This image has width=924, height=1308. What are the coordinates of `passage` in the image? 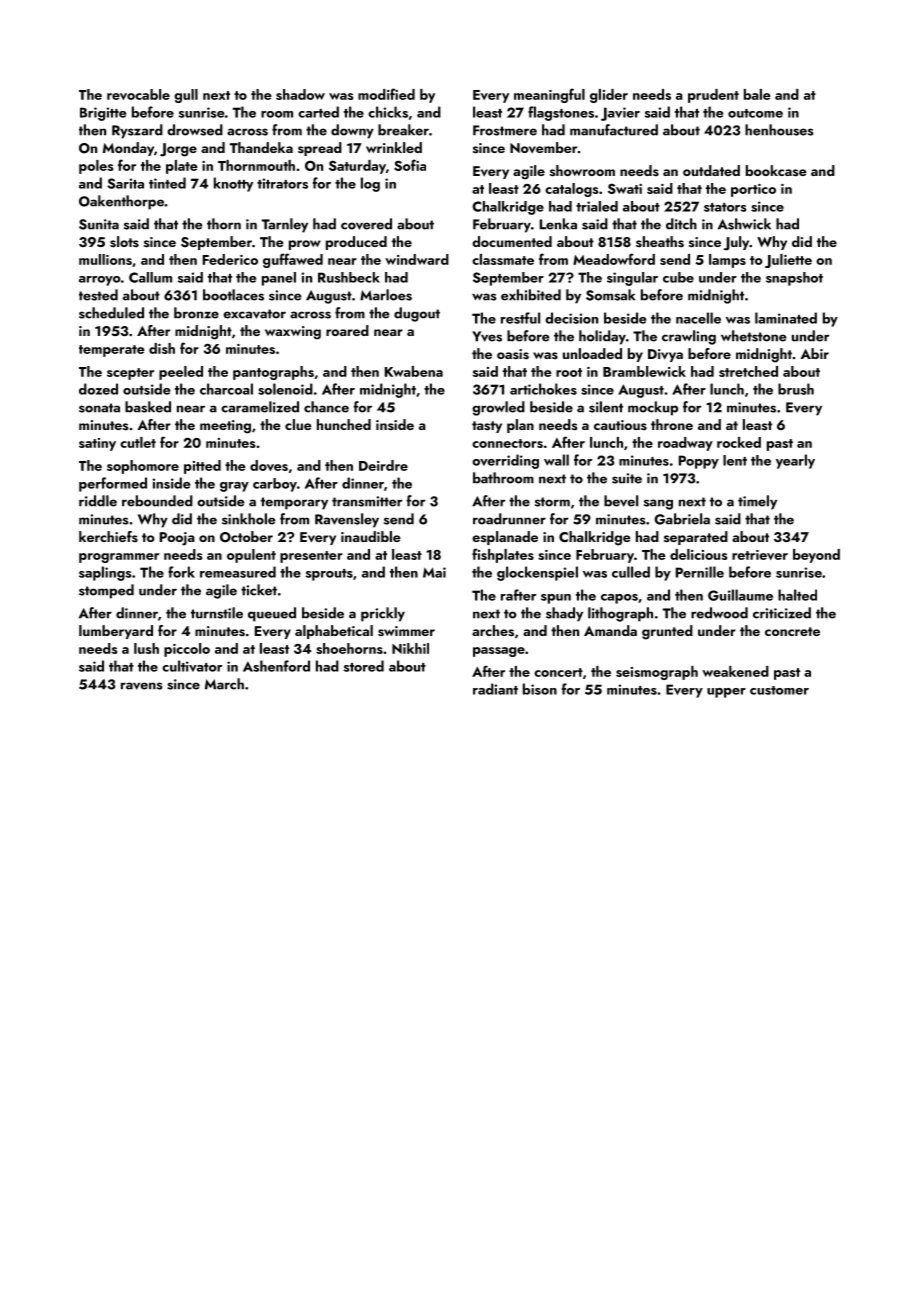 It's located at (499, 652).
